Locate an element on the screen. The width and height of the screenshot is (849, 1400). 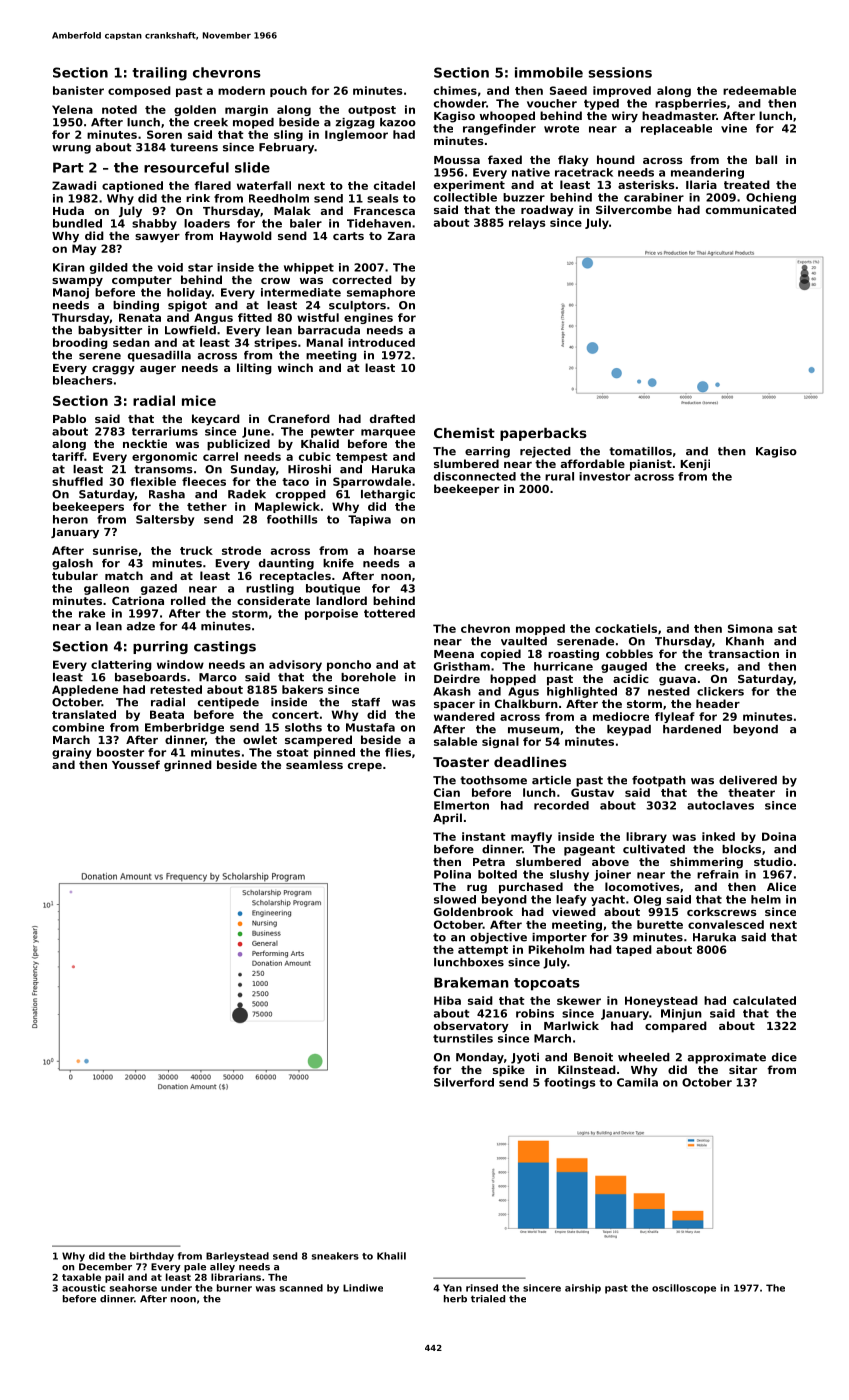
tubular is located at coordinates (75, 575).
